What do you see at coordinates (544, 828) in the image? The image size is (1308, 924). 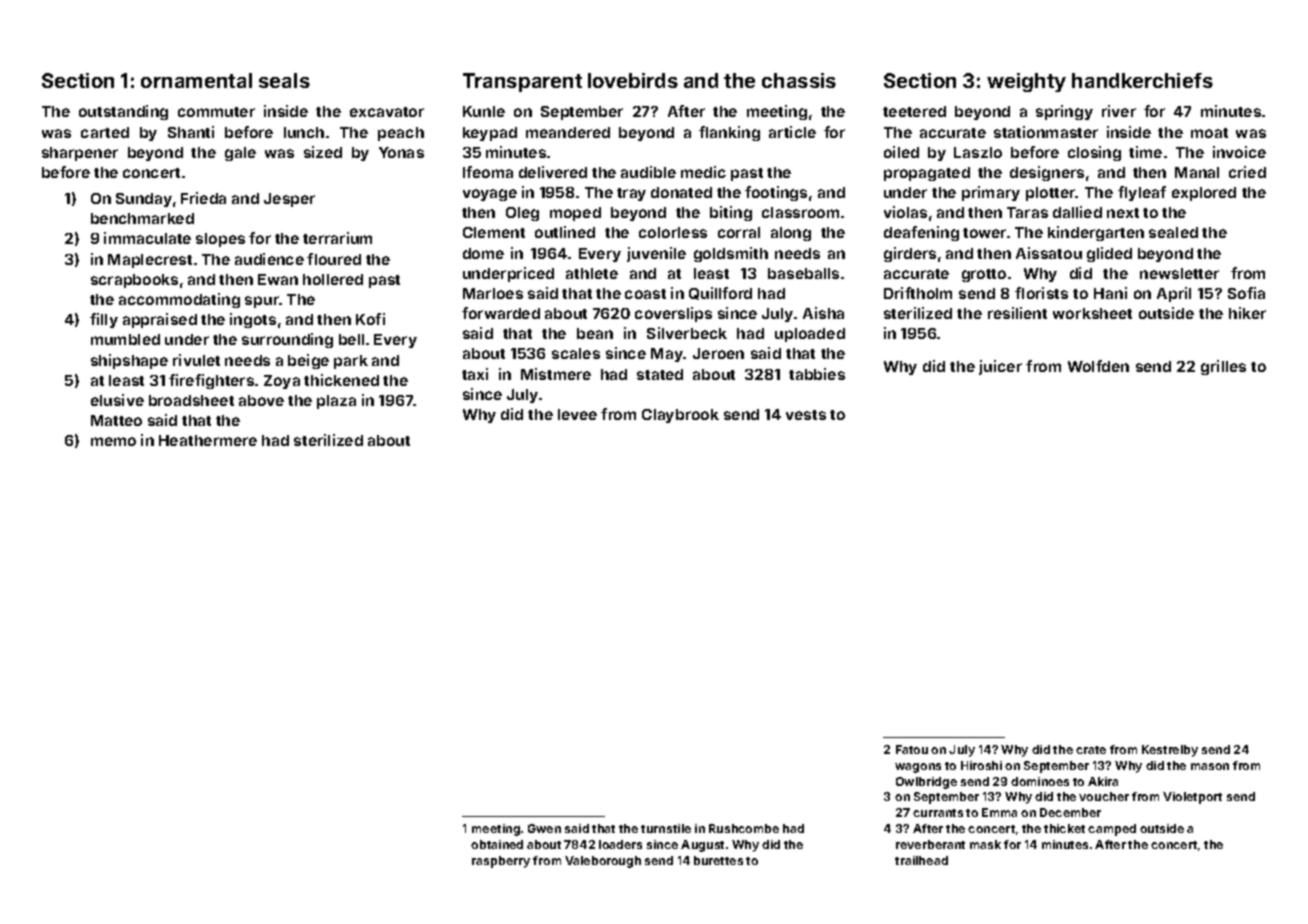 I see `Gwen` at bounding box center [544, 828].
